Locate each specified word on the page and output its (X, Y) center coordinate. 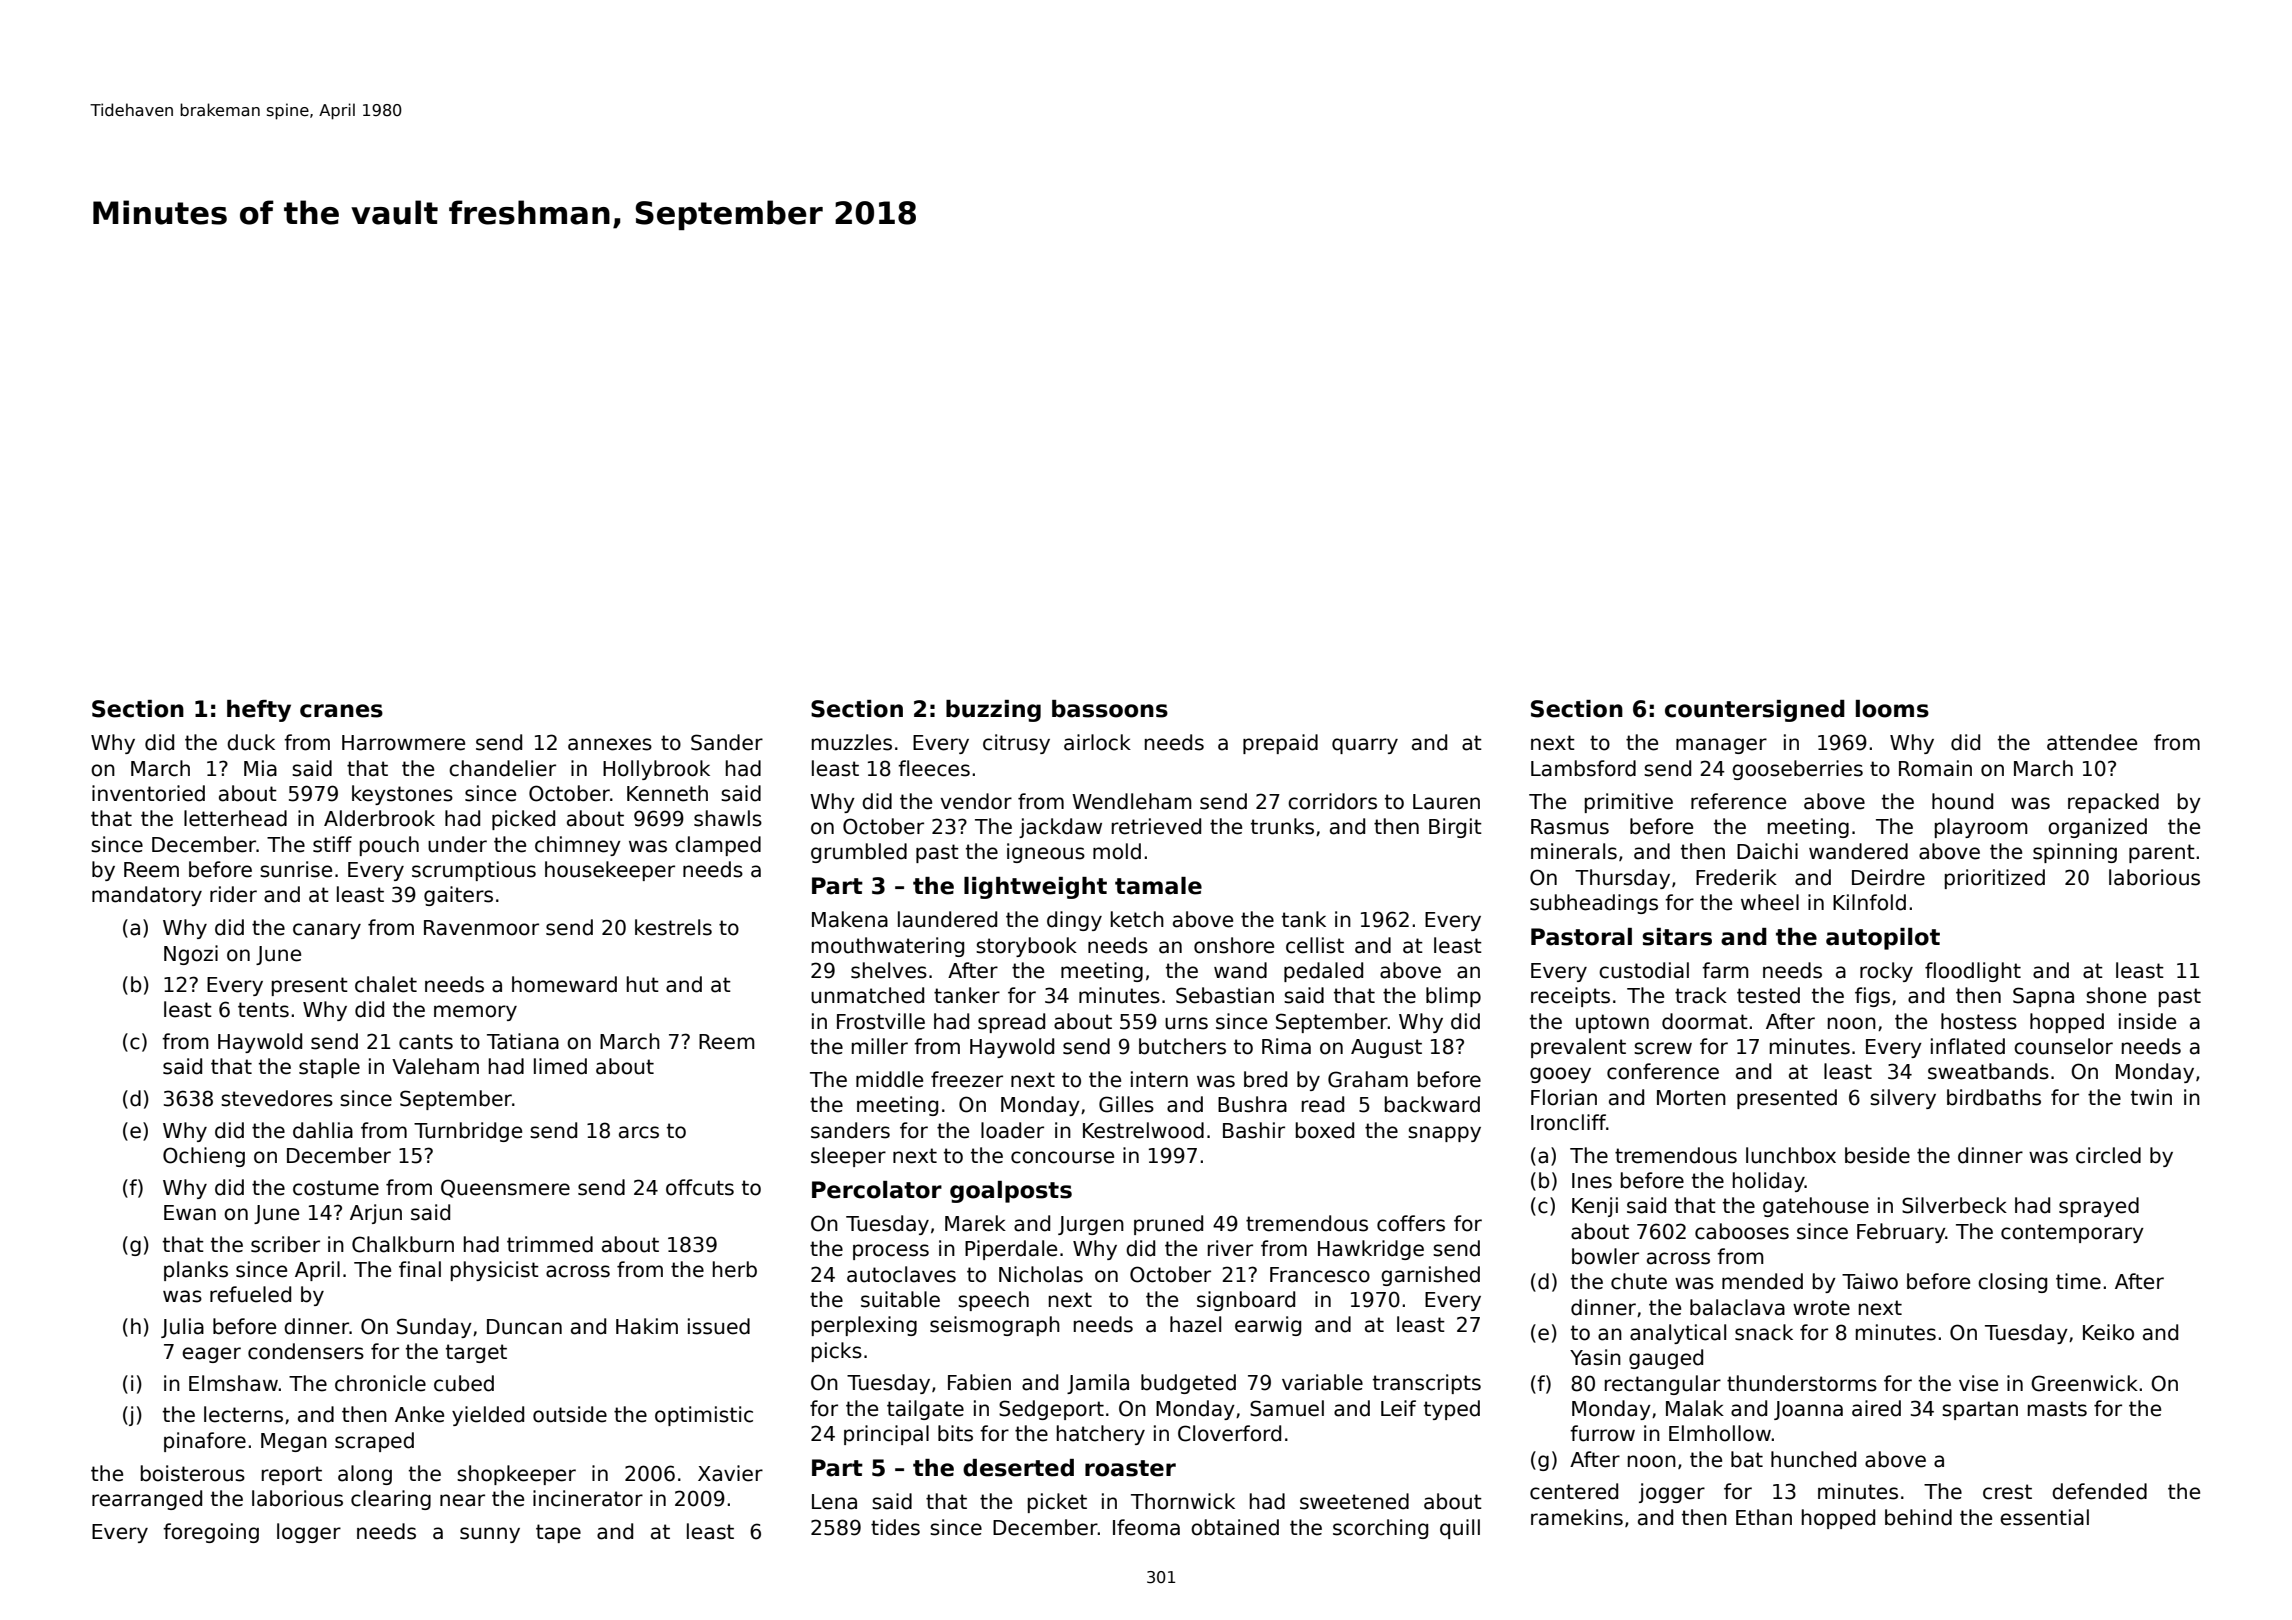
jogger (1672, 1493)
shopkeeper (516, 1475)
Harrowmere (403, 743)
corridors (1332, 801)
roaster (1130, 1468)
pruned (1168, 1225)
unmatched (867, 995)
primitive (1629, 803)
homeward (564, 984)
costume (336, 1188)
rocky (1886, 972)
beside (1877, 1155)
